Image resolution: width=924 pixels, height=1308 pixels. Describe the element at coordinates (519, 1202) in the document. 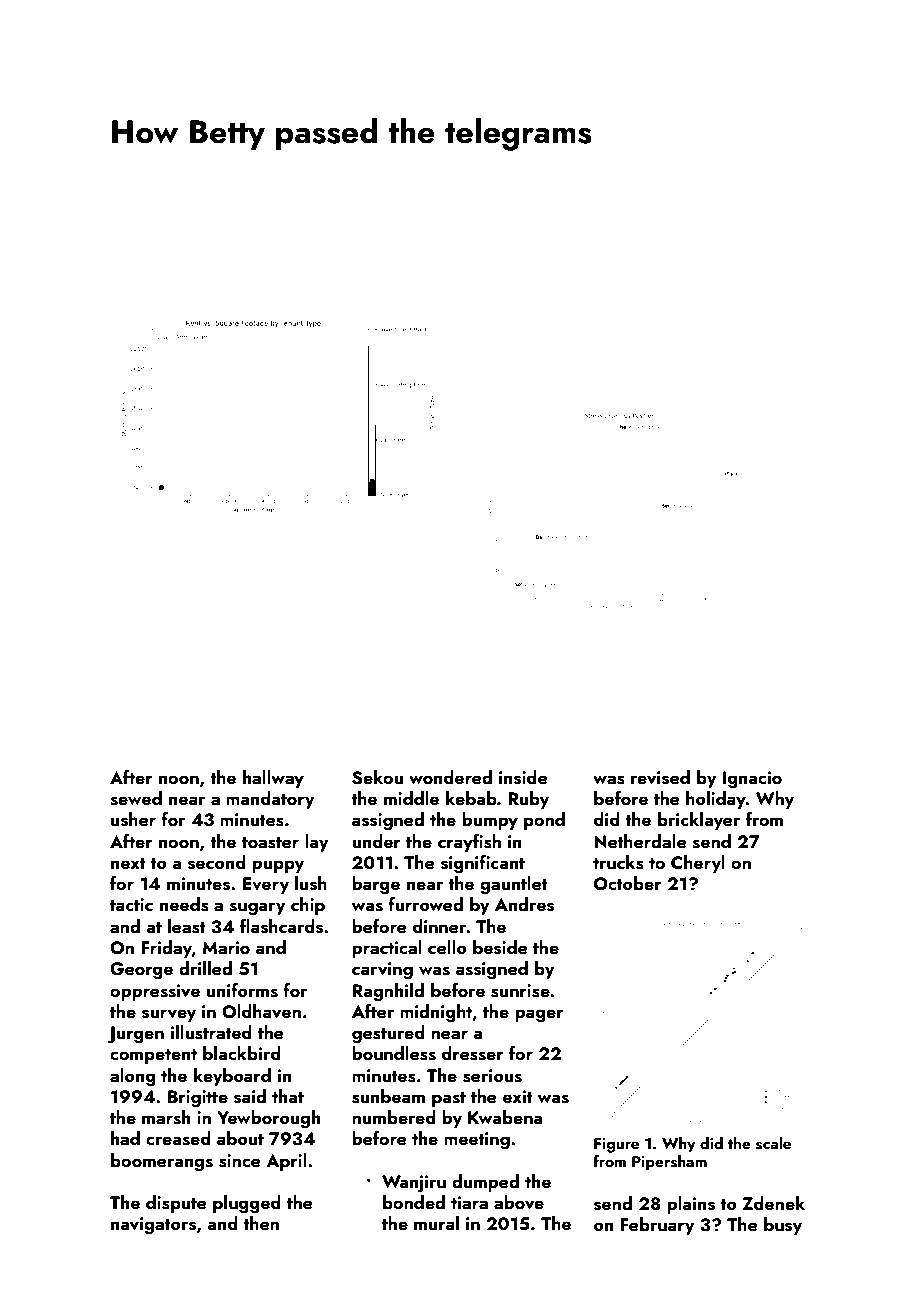

I see `above` at that location.
